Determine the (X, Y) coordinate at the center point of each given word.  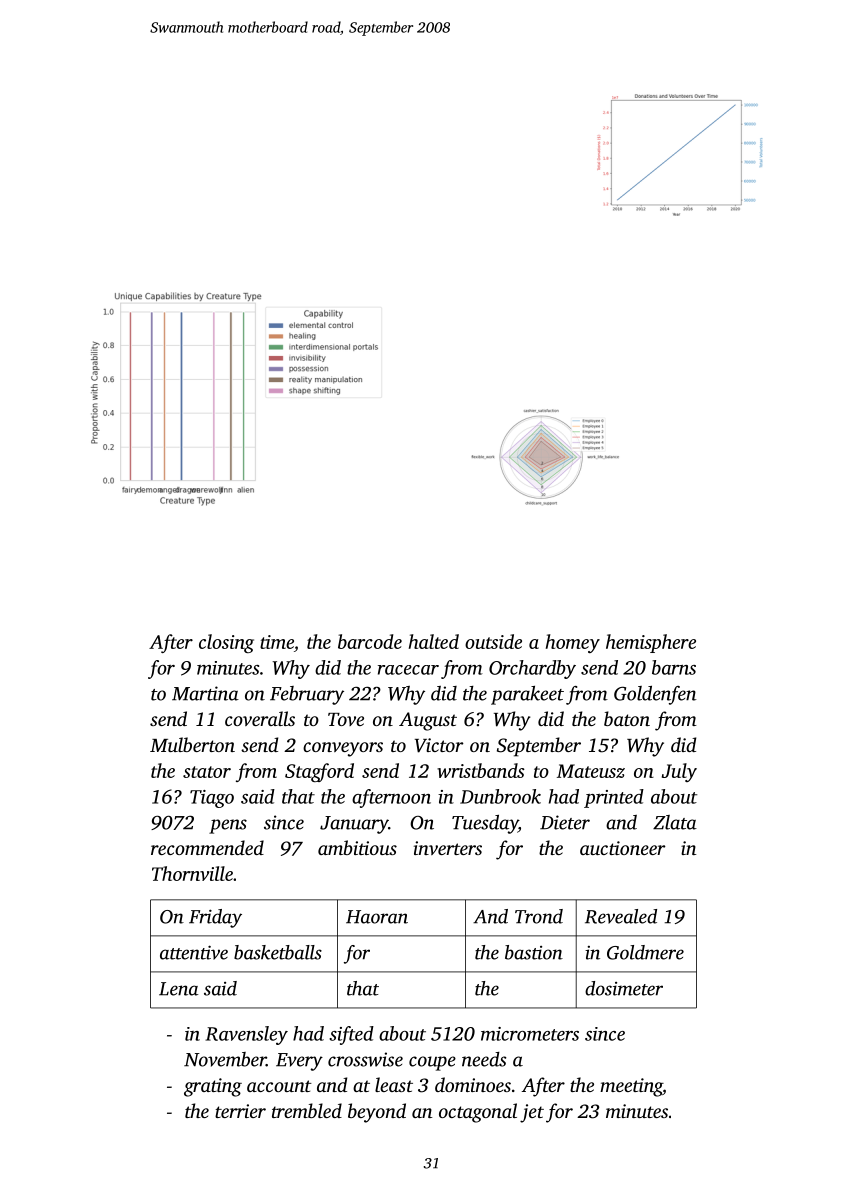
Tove (346, 719)
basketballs (278, 952)
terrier (240, 1111)
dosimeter (624, 988)
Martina (205, 693)
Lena (179, 989)
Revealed (621, 916)
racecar (408, 670)
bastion (534, 952)
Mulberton (192, 744)
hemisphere (651, 643)
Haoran (377, 917)
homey (573, 643)
